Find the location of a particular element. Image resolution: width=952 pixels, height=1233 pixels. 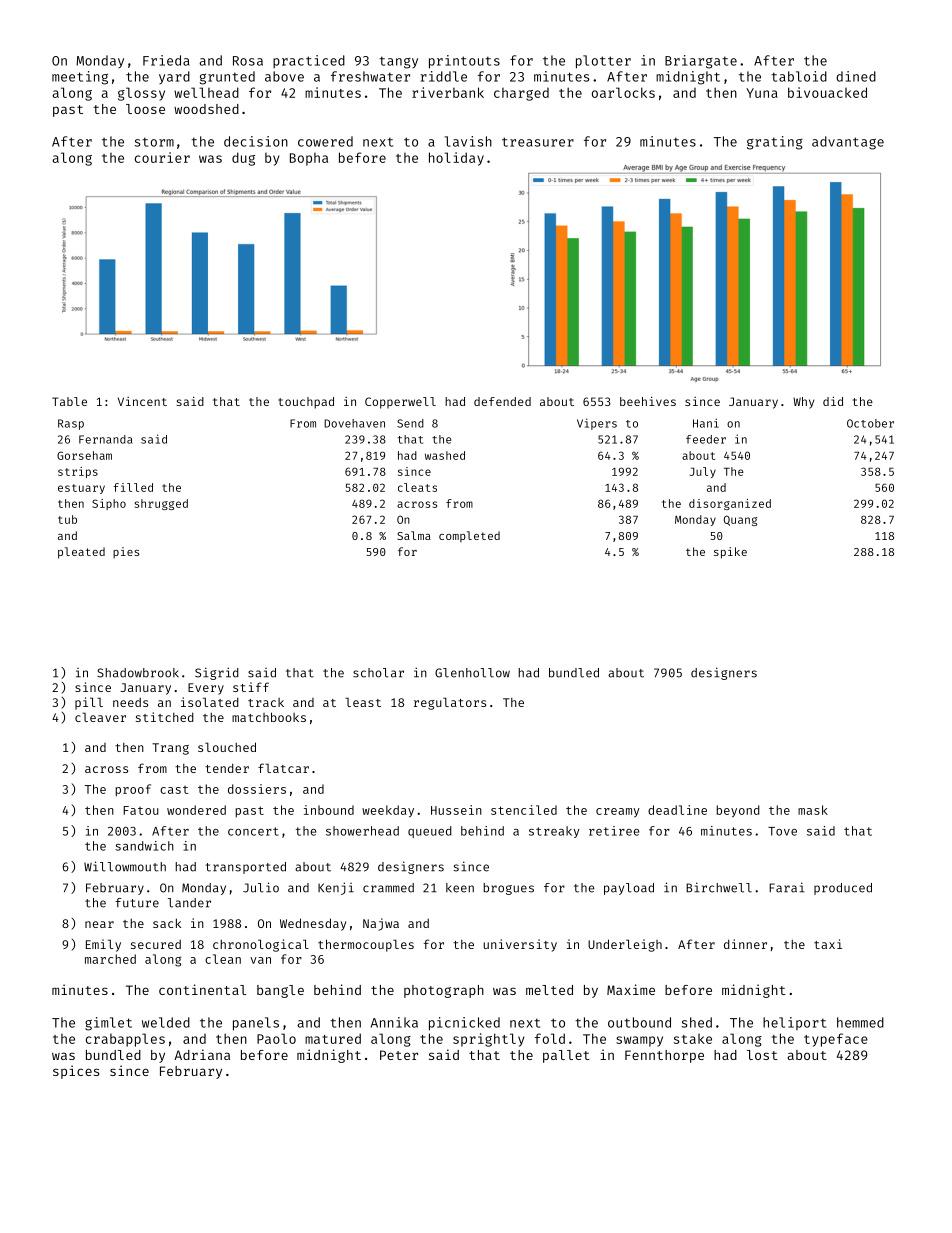

Frieda is located at coordinates (166, 60).
